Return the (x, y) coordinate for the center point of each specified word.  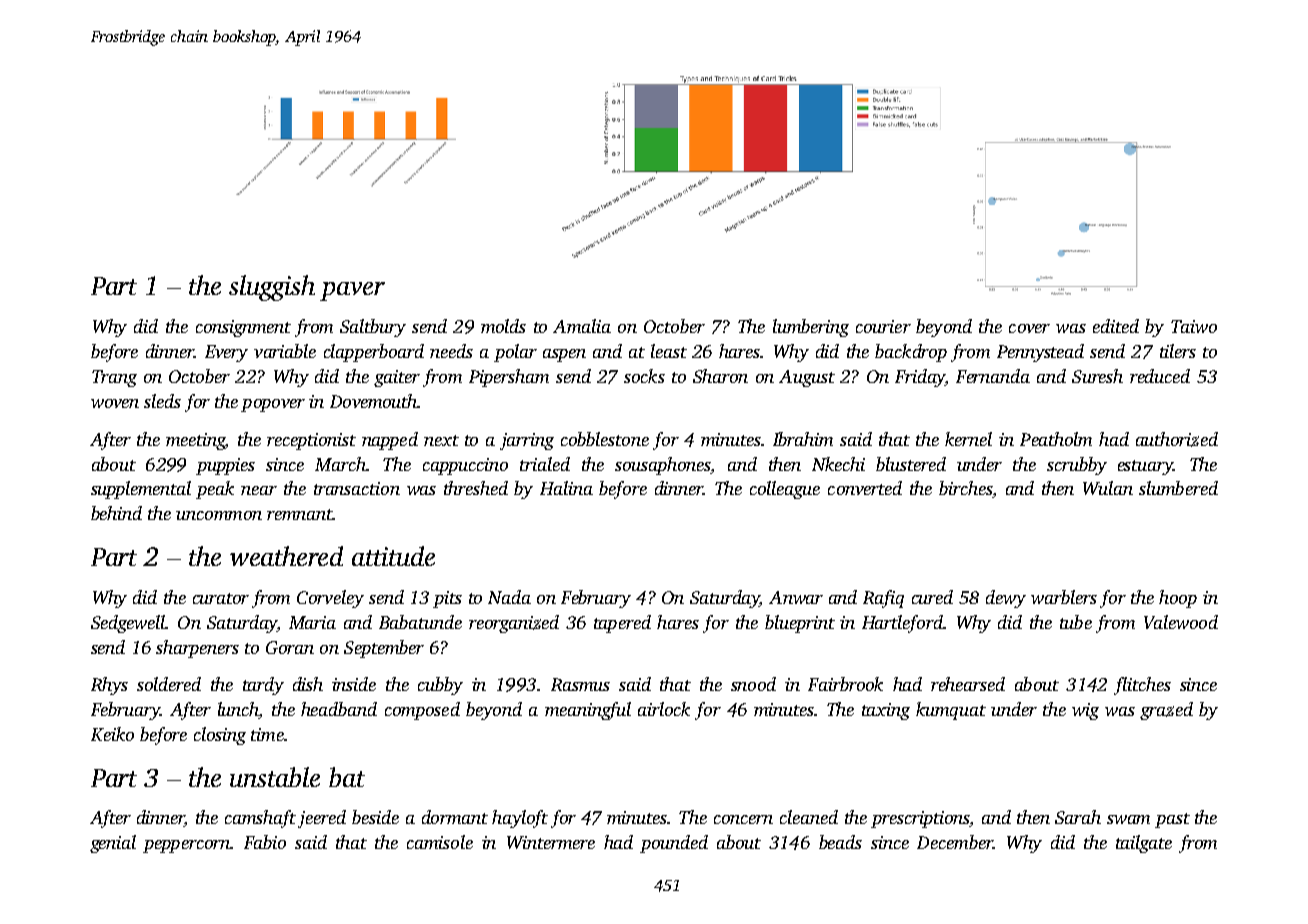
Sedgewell (128, 624)
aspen (564, 355)
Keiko (112, 734)
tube (1076, 622)
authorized (1177, 439)
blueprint (800, 624)
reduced (1160, 376)
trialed (545, 464)
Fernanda (993, 376)
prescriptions (920, 819)
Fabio (265, 842)
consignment (243, 328)
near (259, 490)
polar (515, 353)
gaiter (397, 378)
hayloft (520, 819)
